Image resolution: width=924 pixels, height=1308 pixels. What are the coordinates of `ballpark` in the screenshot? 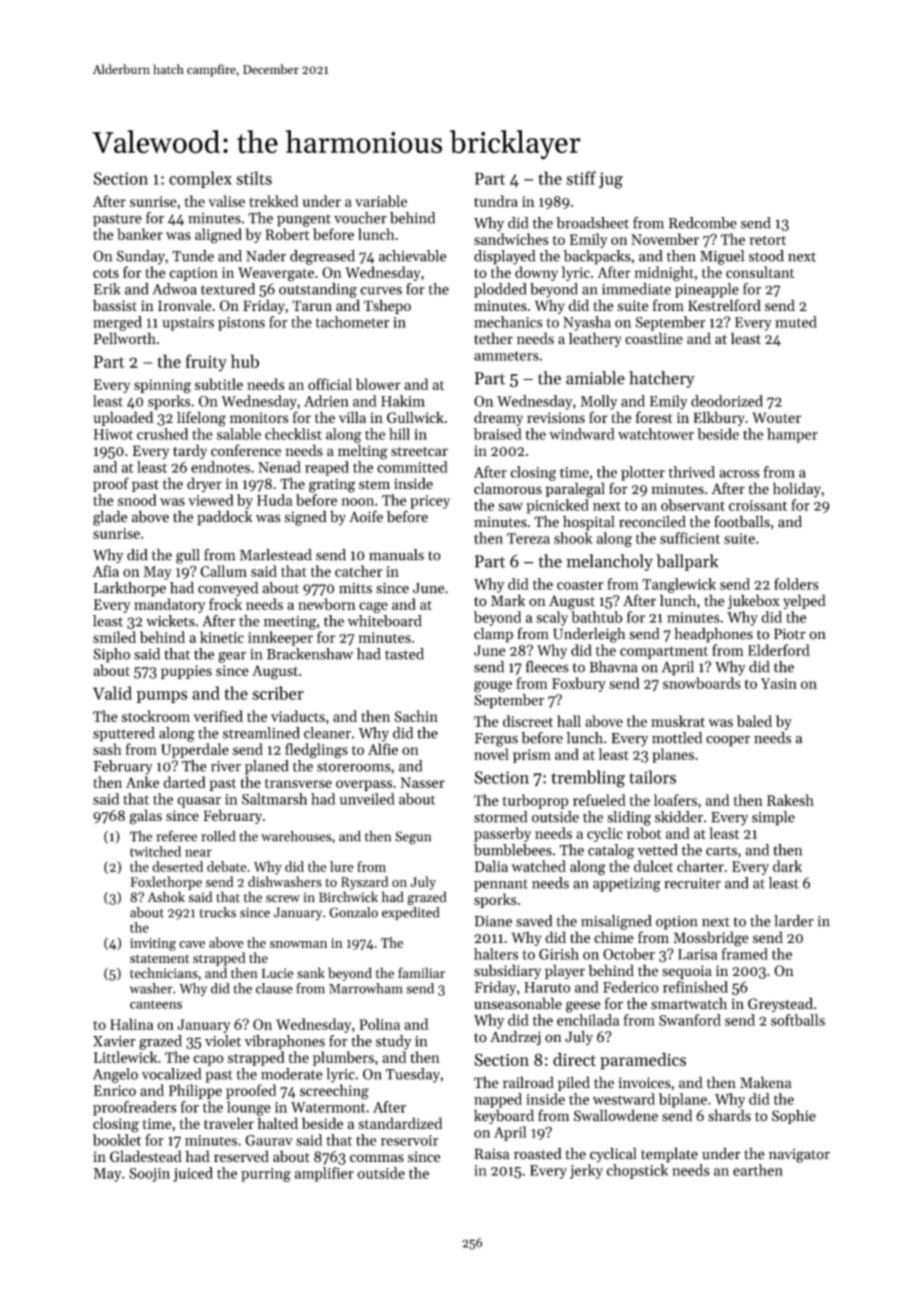 It's located at (687, 562).
